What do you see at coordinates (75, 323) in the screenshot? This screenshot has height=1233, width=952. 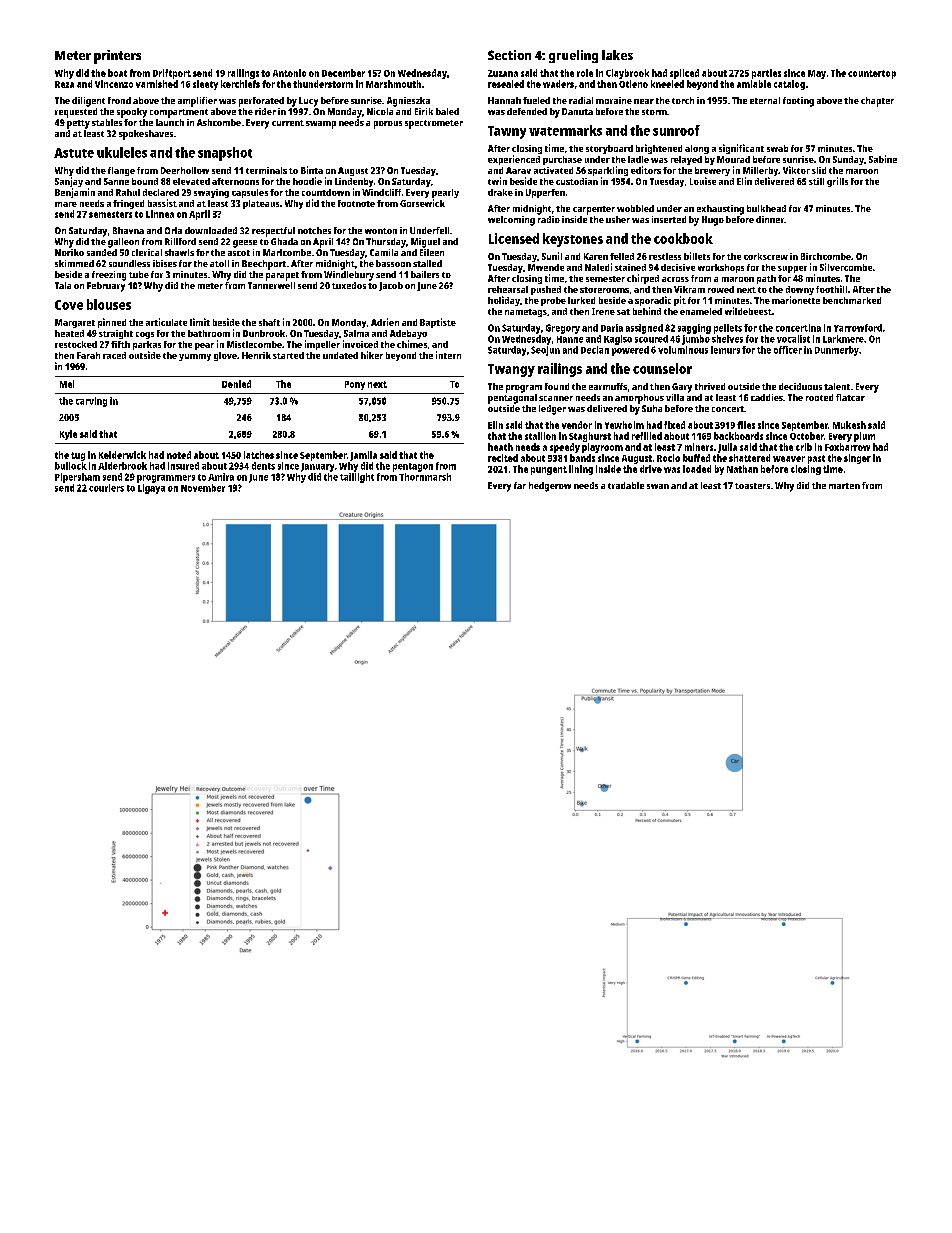 I see `Margaret` at bounding box center [75, 323].
